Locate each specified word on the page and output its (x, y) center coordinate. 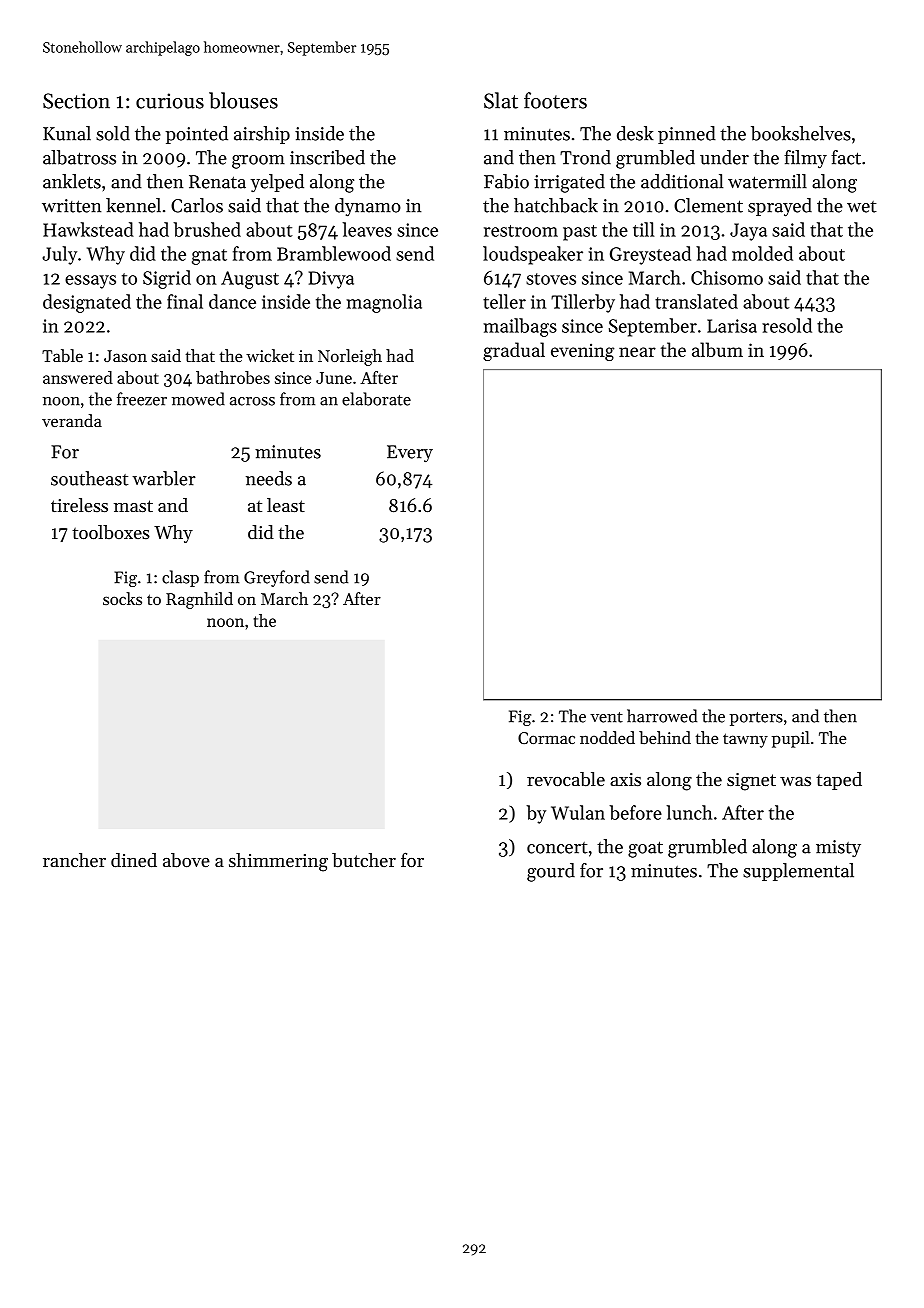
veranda (72, 420)
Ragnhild (199, 600)
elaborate (376, 399)
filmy (805, 159)
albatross (79, 157)
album (717, 349)
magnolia (384, 303)
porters (756, 719)
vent (606, 717)
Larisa (732, 326)
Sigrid (167, 279)
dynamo (368, 207)
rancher (74, 860)
